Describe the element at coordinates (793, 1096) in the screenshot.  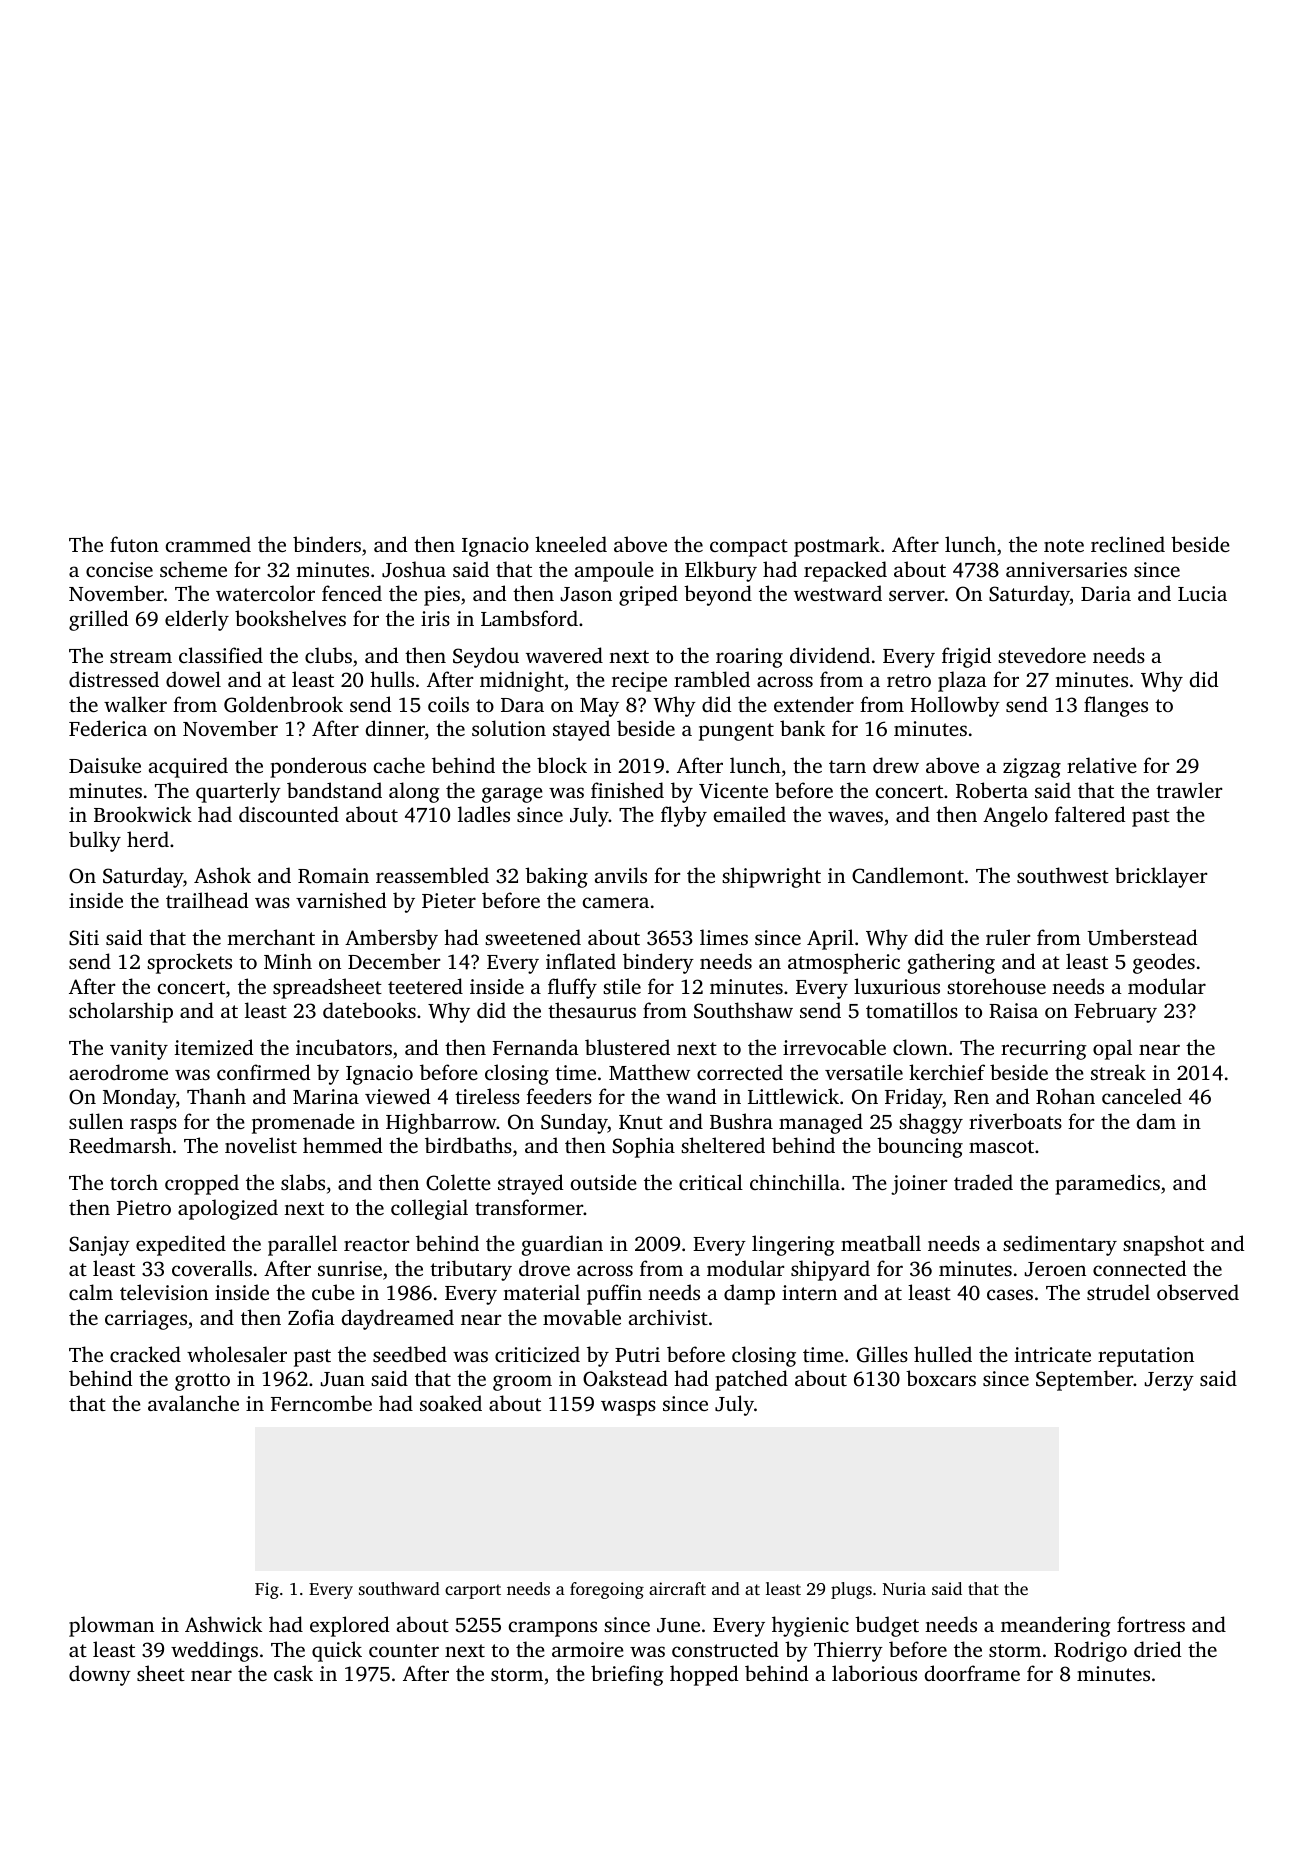
I see `Littlewick` at that location.
